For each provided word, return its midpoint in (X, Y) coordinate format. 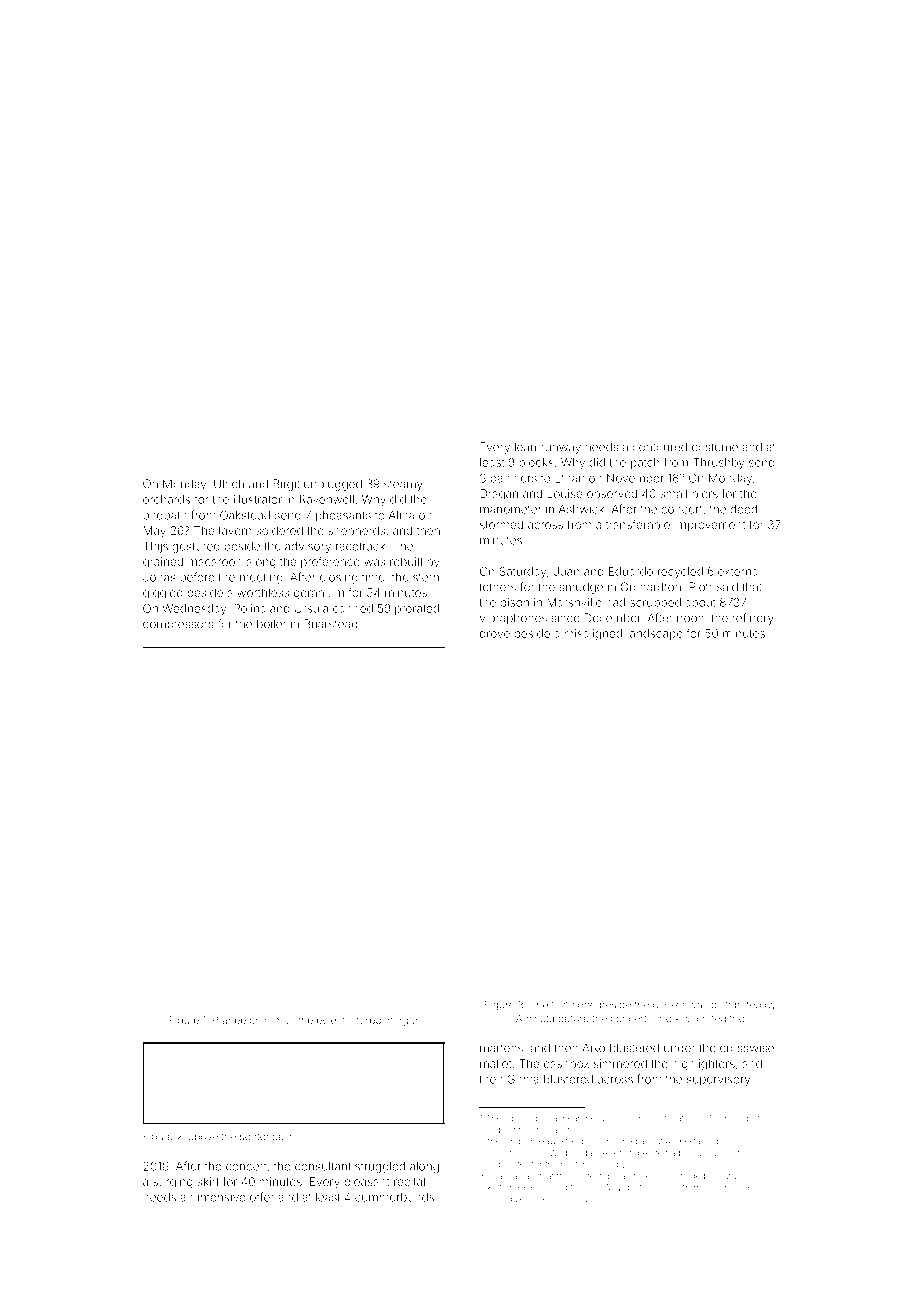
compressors (178, 626)
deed (743, 509)
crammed (272, 1020)
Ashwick (581, 509)
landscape (655, 634)
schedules (508, 1199)
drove (495, 633)
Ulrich (229, 484)
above (203, 1137)
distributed (736, 1005)
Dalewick (722, 1187)
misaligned (593, 635)
